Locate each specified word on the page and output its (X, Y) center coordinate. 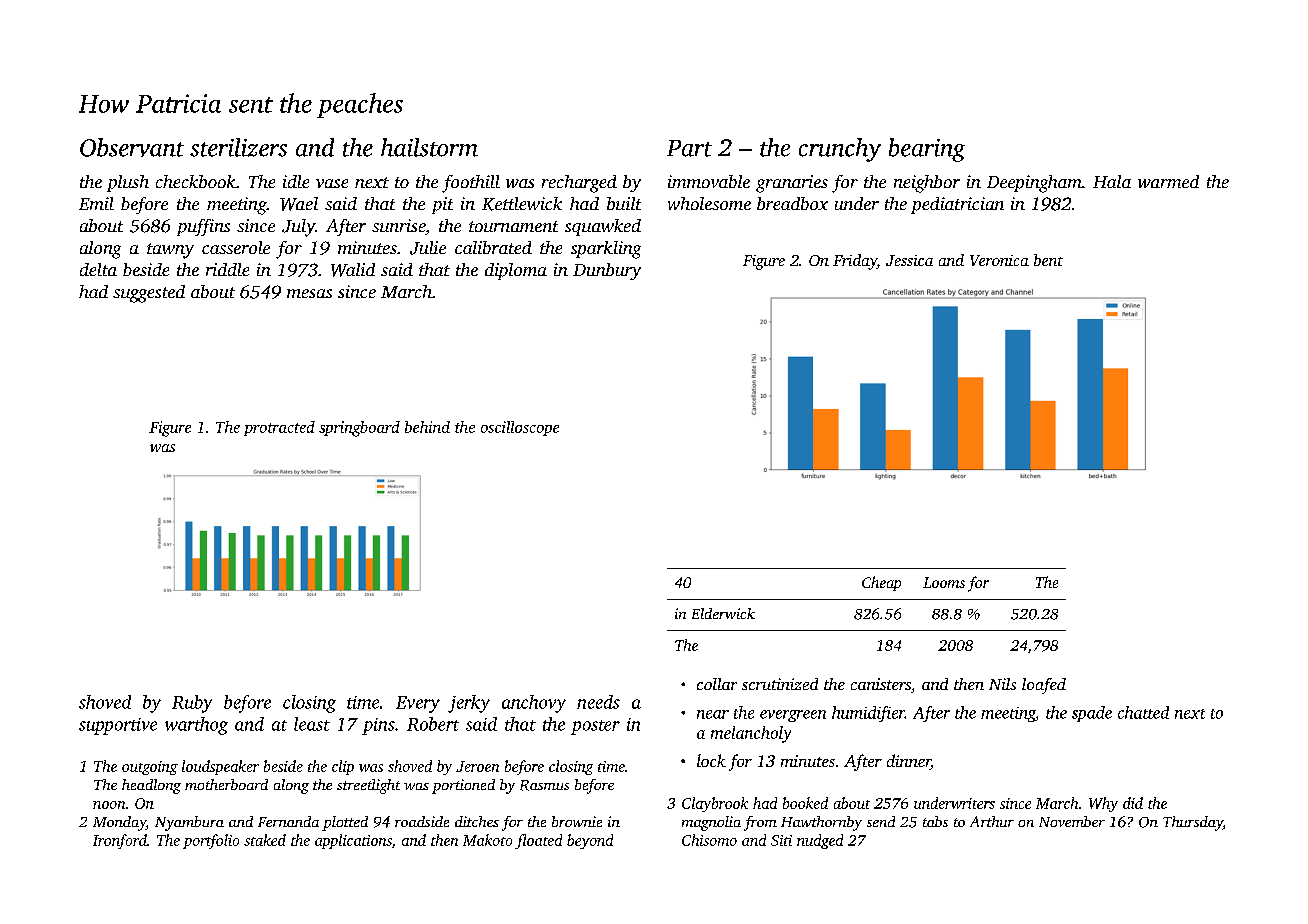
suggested (149, 294)
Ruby (192, 704)
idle (296, 181)
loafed (1044, 686)
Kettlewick (522, 204)
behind (427, 427)
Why (1103, 804)
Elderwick (723, 613)
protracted (279, 428)
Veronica (999, 260)
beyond (590, 841)
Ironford (120, 841)
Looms (944, 582)
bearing (927, 150)
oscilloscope (520, 428)
